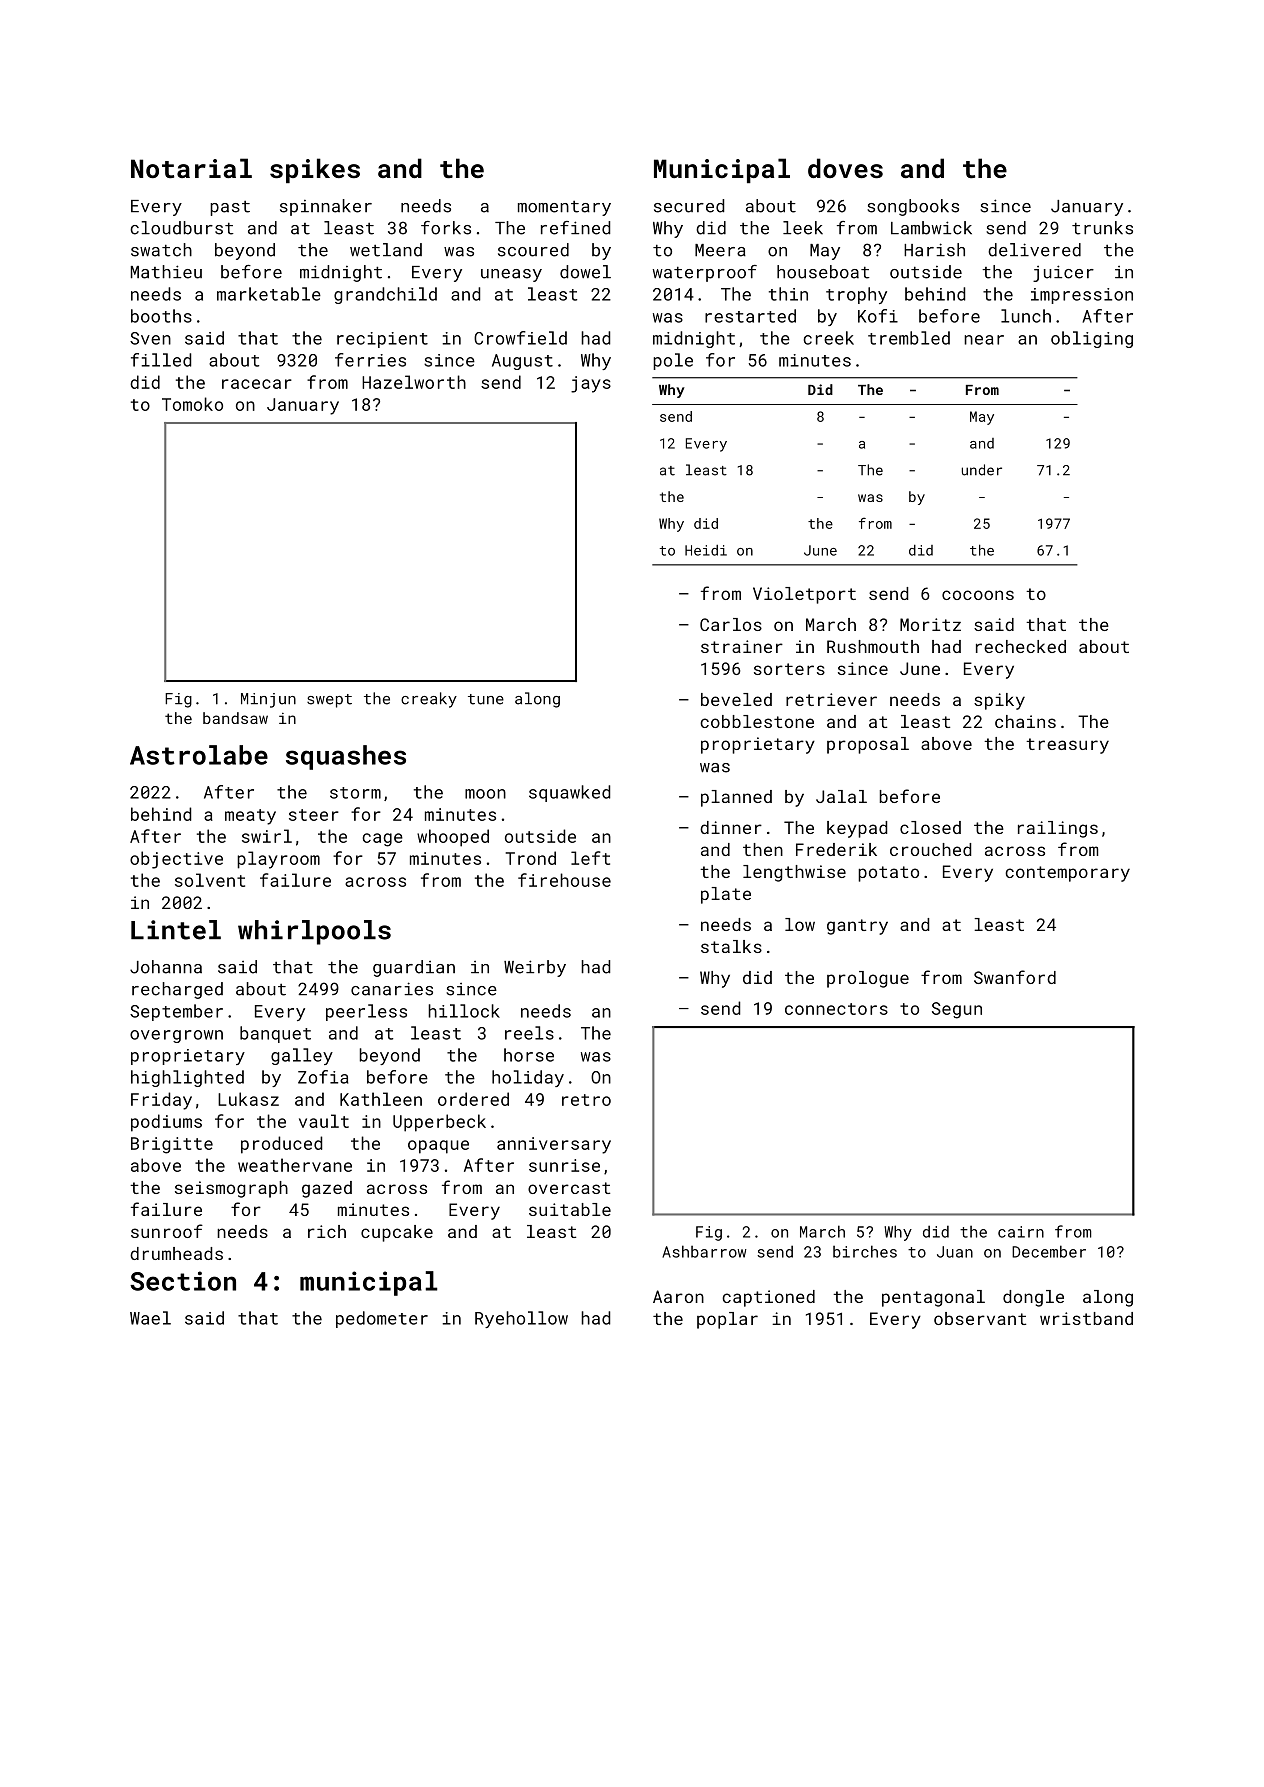  I want to click on bandsaw, so click(235, 718).
